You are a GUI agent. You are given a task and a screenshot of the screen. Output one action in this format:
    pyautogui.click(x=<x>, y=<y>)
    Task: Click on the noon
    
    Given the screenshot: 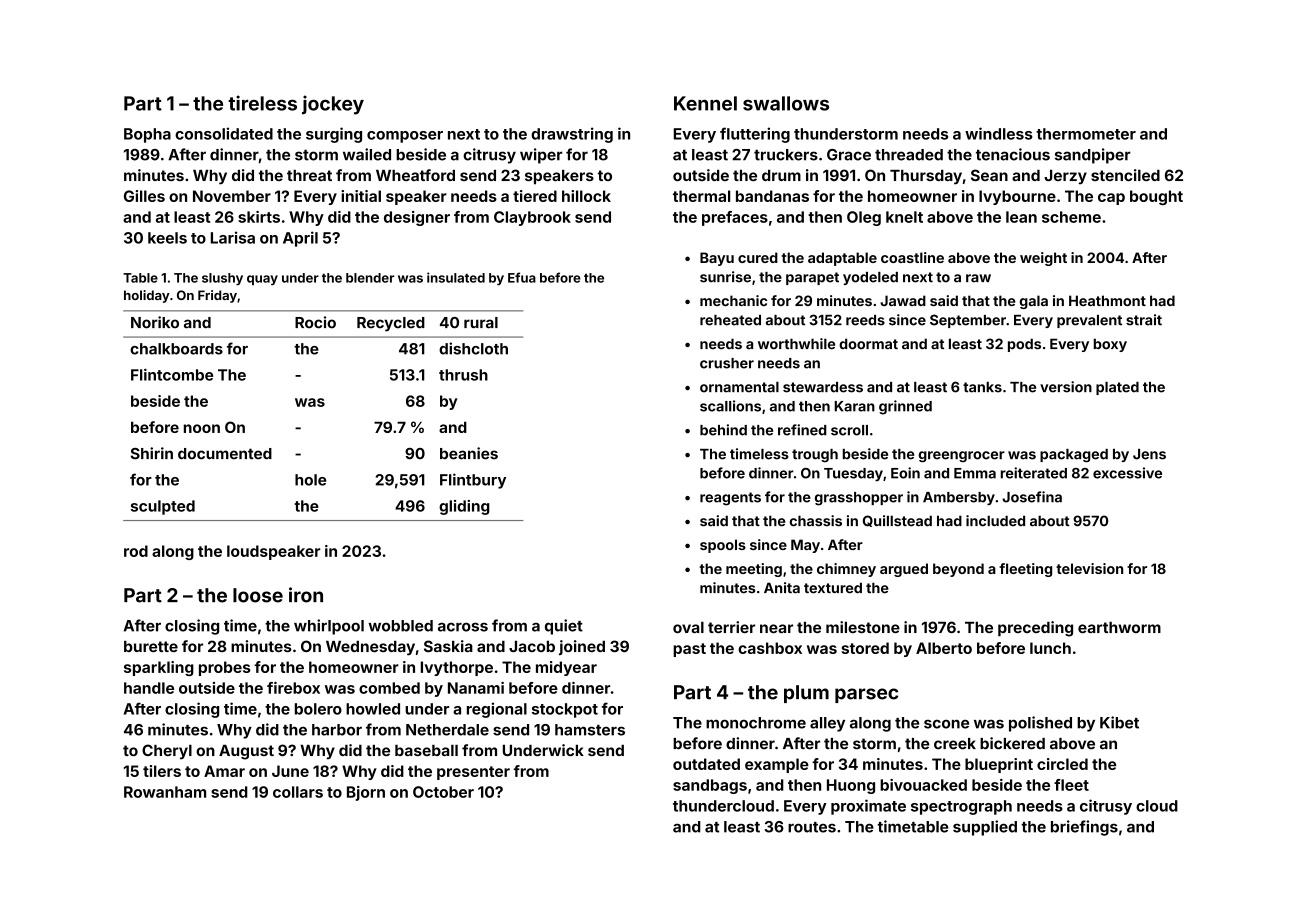 What is the action you would take?
    pyautogui.click(x=202, y=428)
